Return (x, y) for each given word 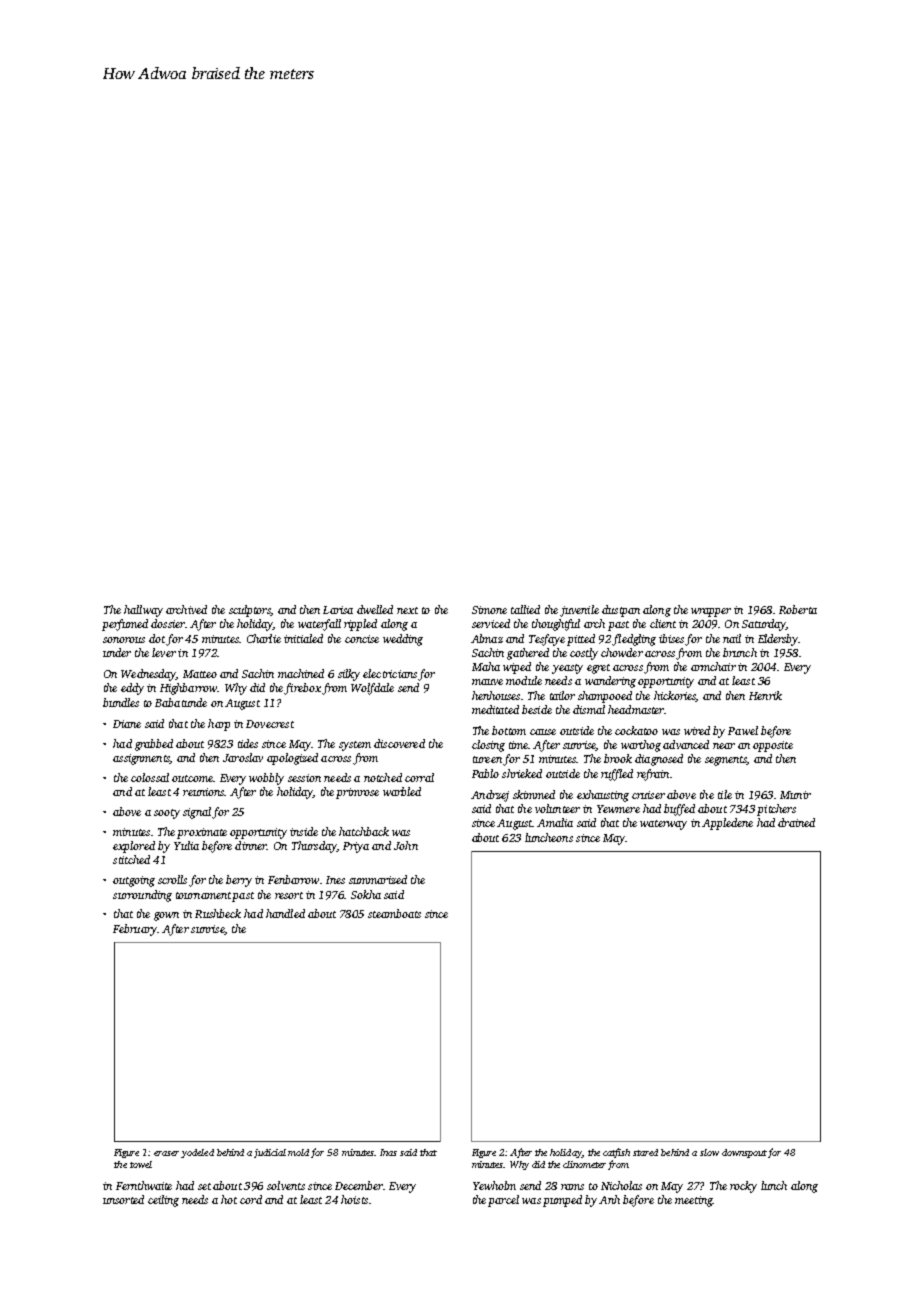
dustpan (621, 611)
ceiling (163, 1201)
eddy (132, 689)
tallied (525, 609)
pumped (562, 1201)
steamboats (394, 913)
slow (709, 1152)
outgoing (134, 881)
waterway (663, 825)
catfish (616, 1153)
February (135, 930)
